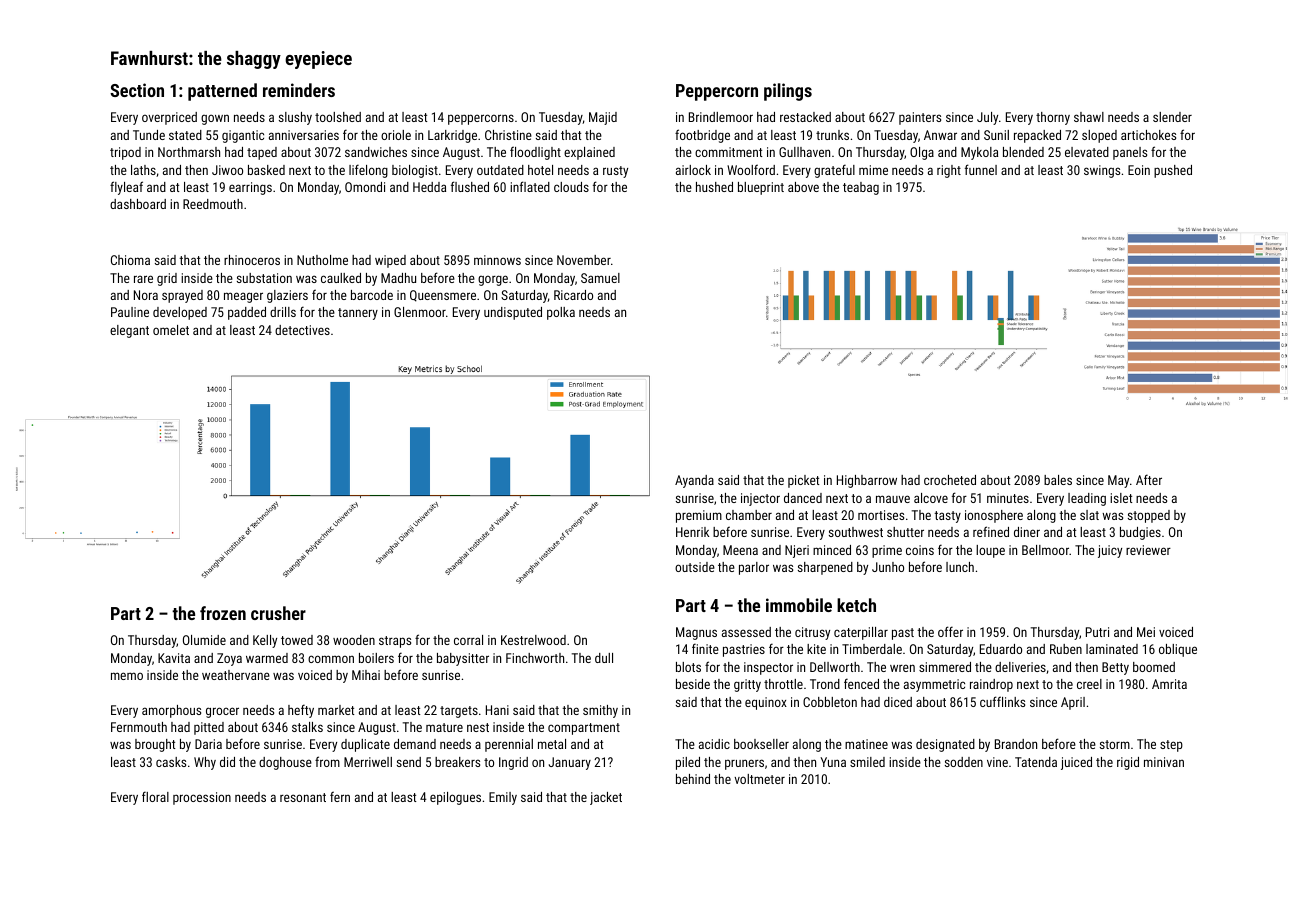 Image resolution: width=1308 pixels, height=924 pixels. I want to click on wooden, so click(354, 640).
